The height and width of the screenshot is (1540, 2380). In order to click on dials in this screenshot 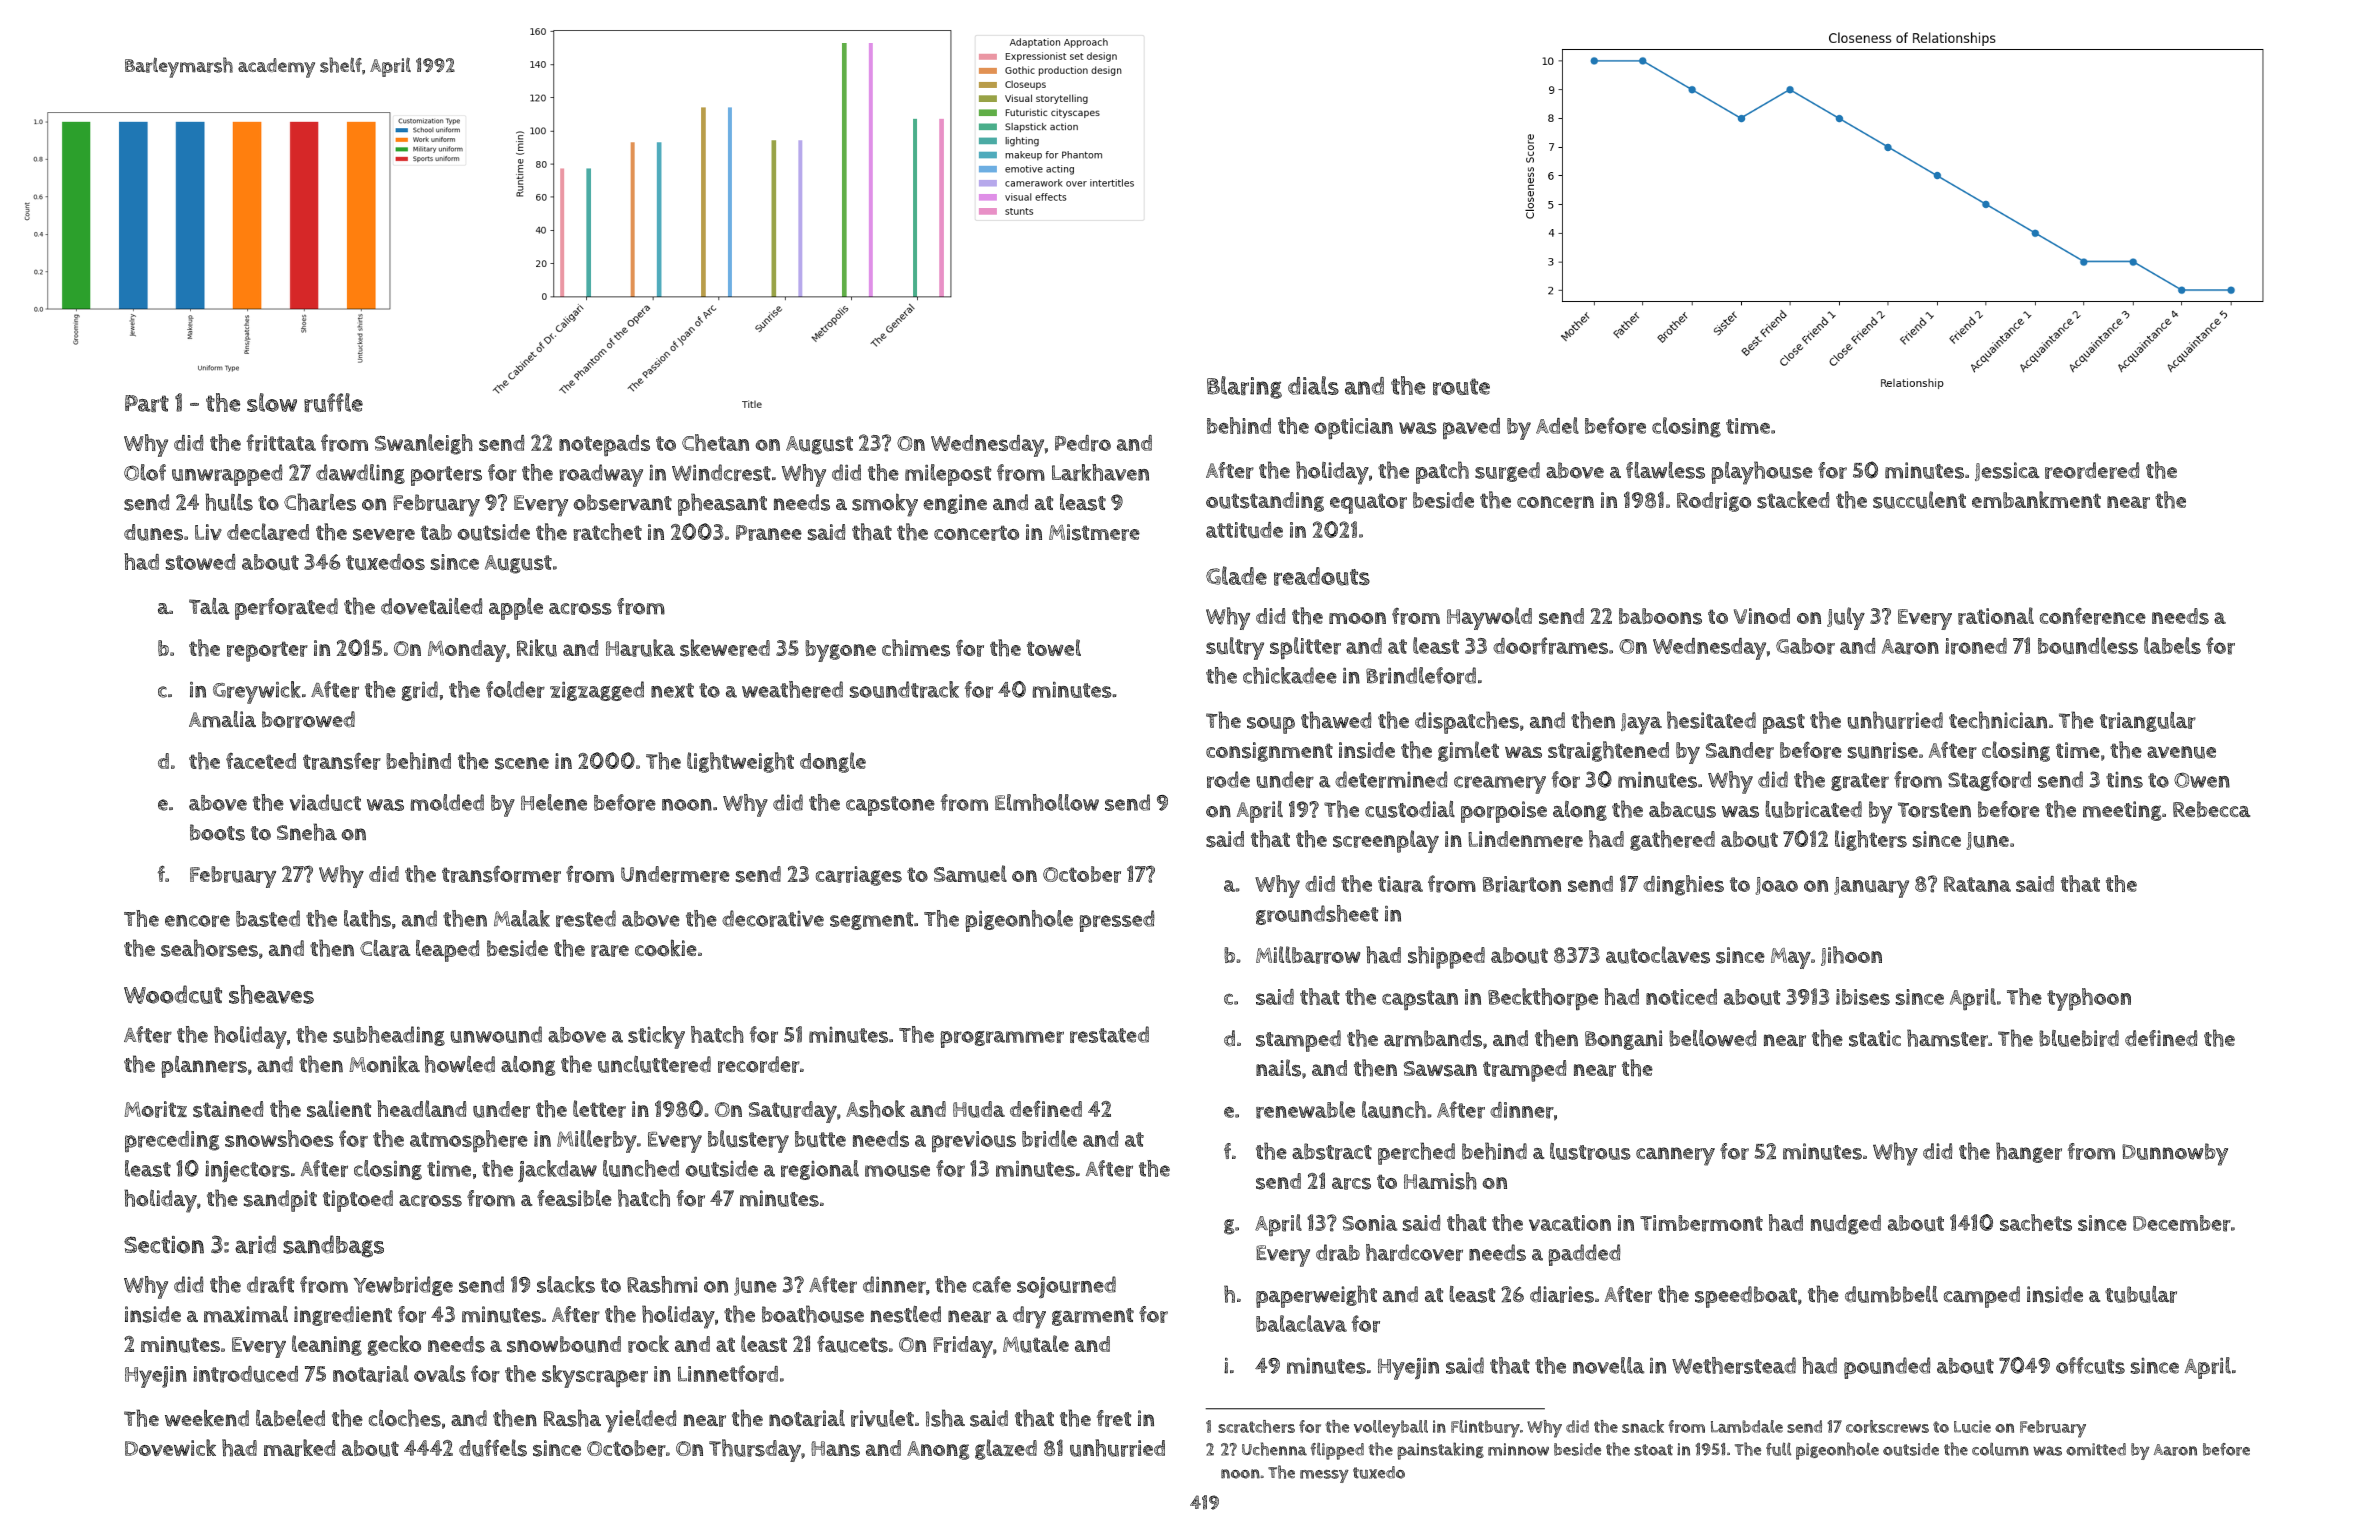, I will do `click(1313, 385)`.
